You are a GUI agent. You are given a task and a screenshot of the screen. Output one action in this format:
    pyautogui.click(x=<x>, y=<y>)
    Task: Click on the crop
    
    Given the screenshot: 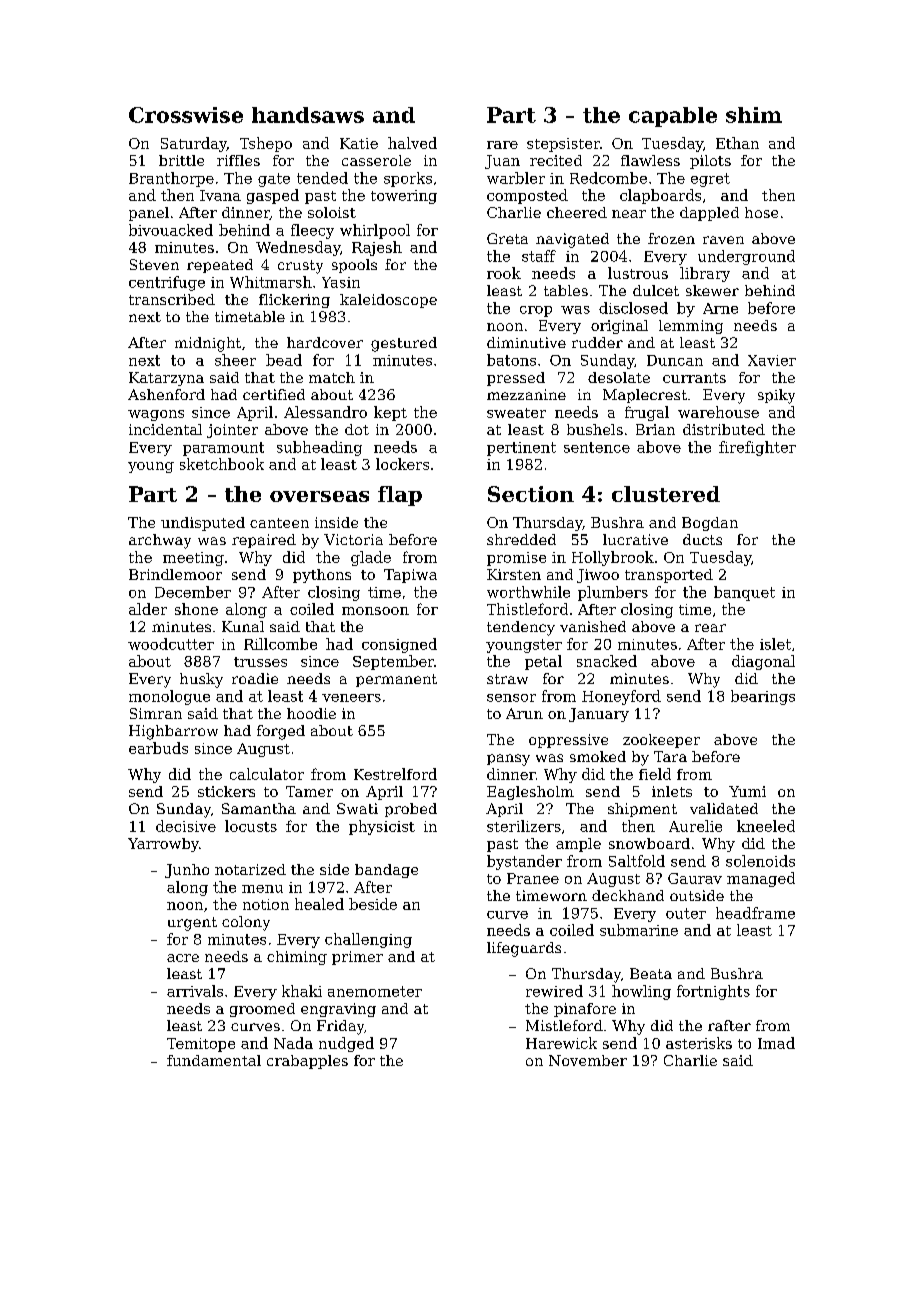 What is the action you would take?
    pyautogui.click(x=536, y=311)
